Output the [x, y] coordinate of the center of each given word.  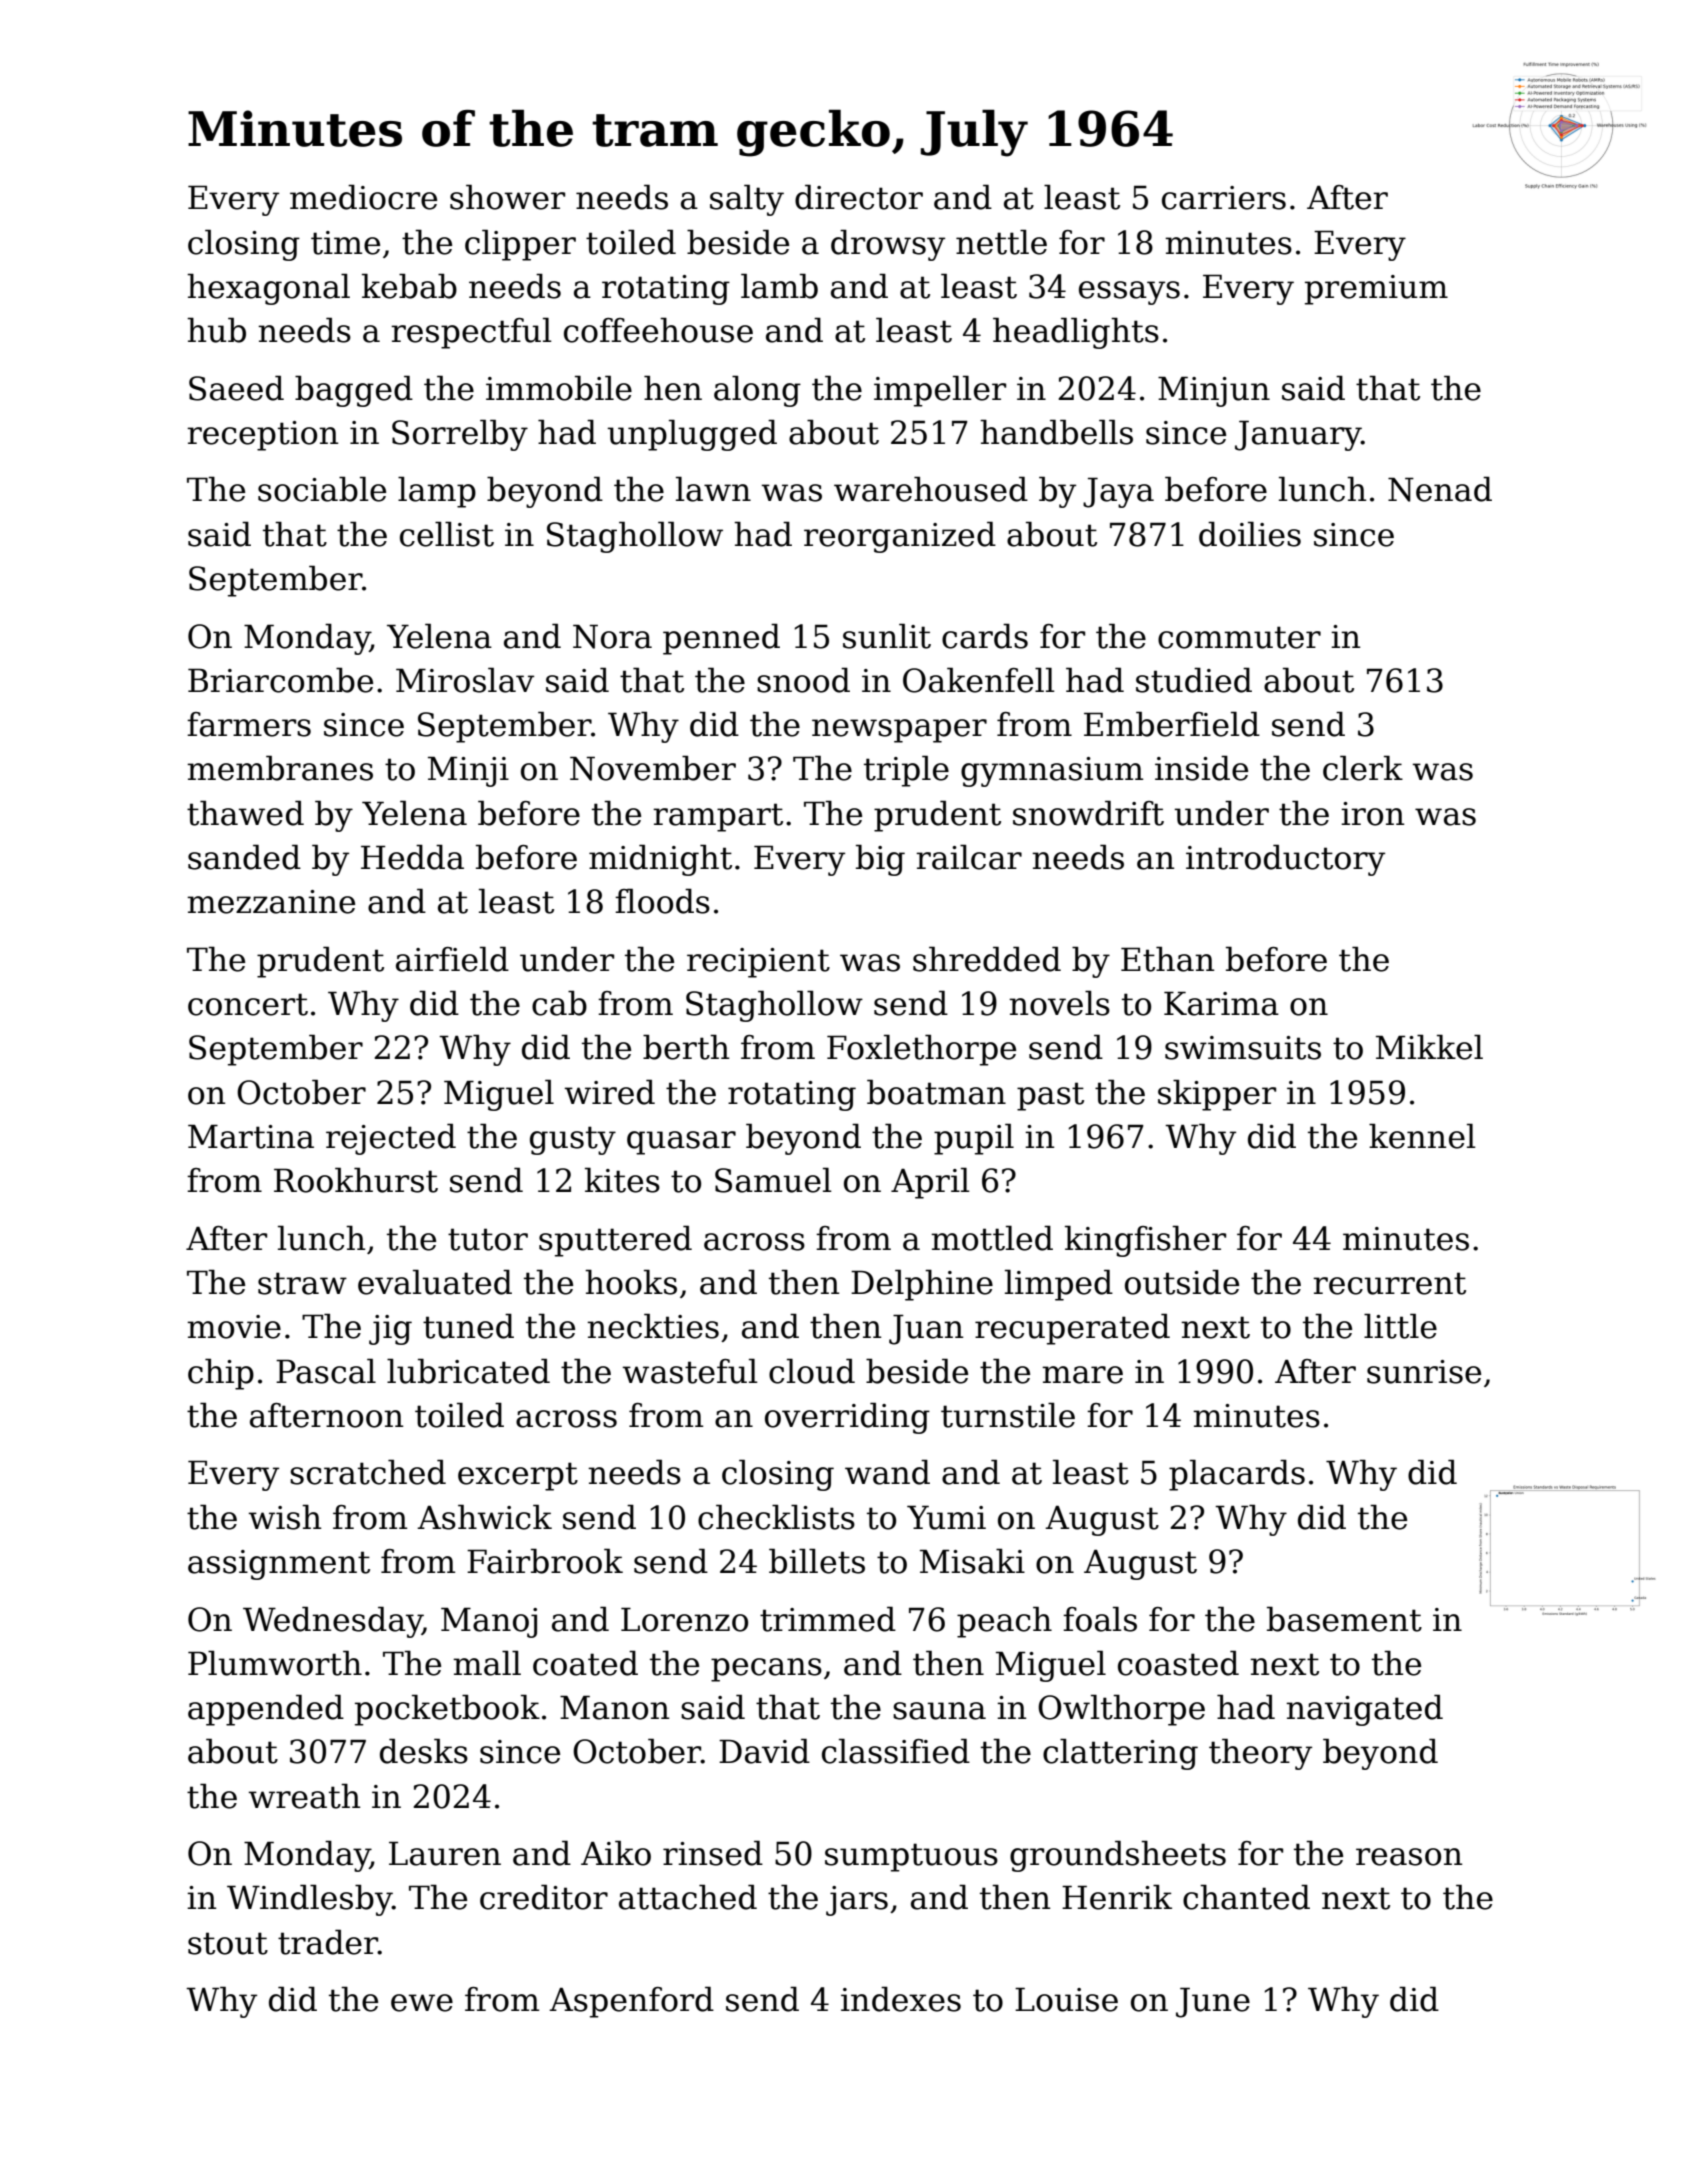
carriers [1224, 198]
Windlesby [309, 1900]
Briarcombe [280, 680]
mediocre [363, 197]
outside [1182, 1282]
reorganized [900, 537]
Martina [251, 1136]
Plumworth [275, 1663]
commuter [1239, 637]
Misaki [972, 1561]
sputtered [615, 1241]
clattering [1120, 1754]
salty [747, 200]
